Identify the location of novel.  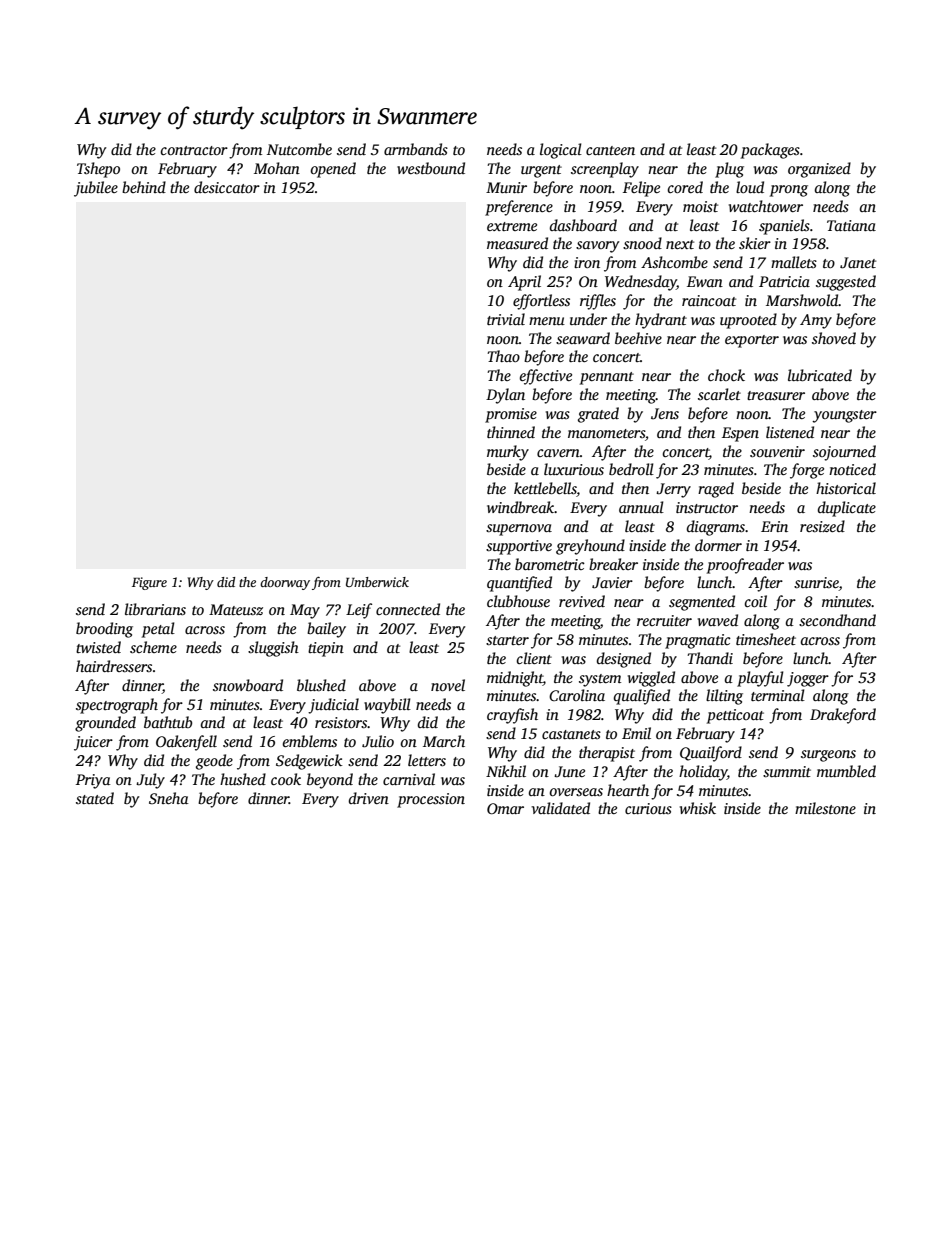
(448, 685).
